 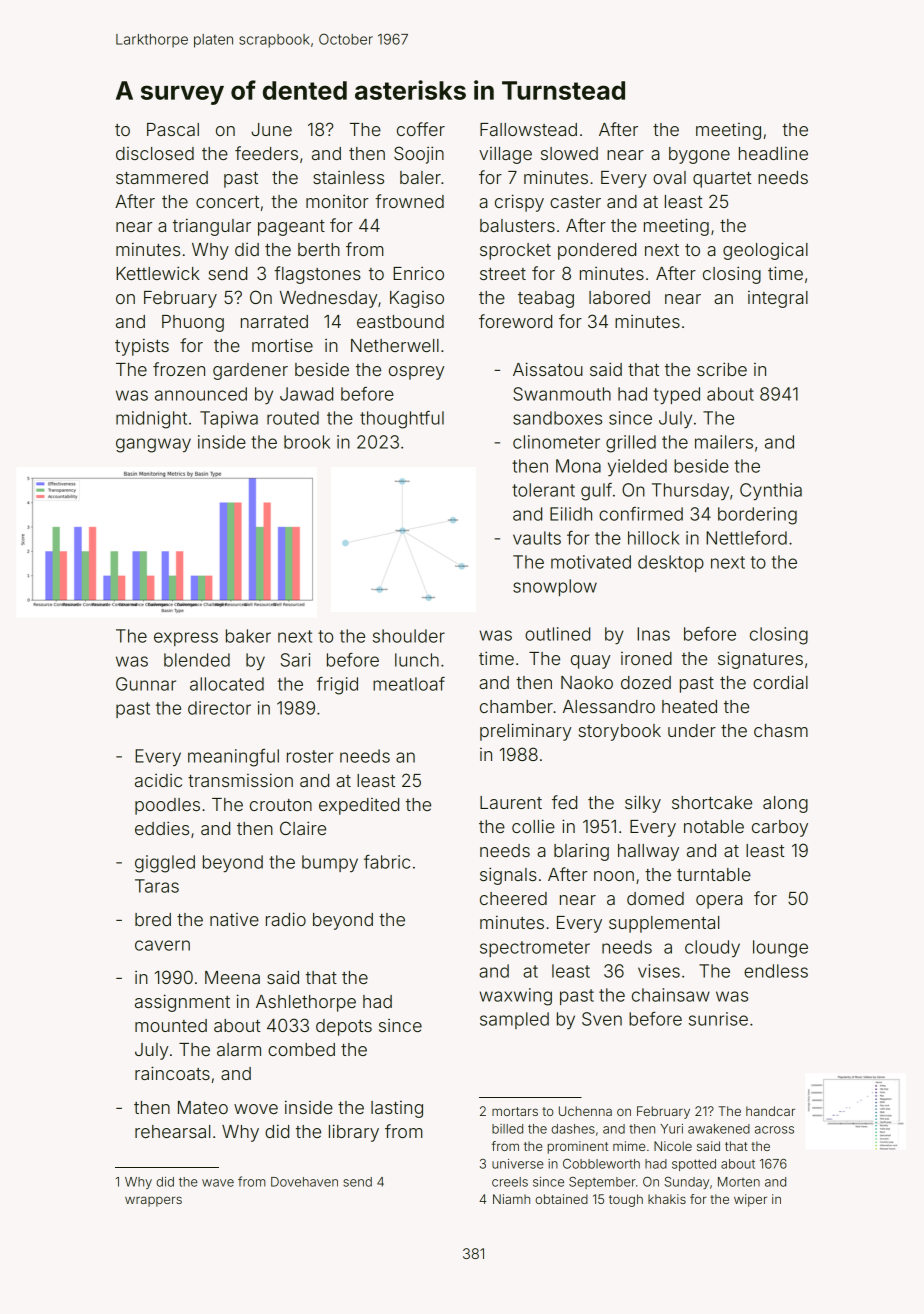 I want to click on silky, so click(x=643, y=804).
